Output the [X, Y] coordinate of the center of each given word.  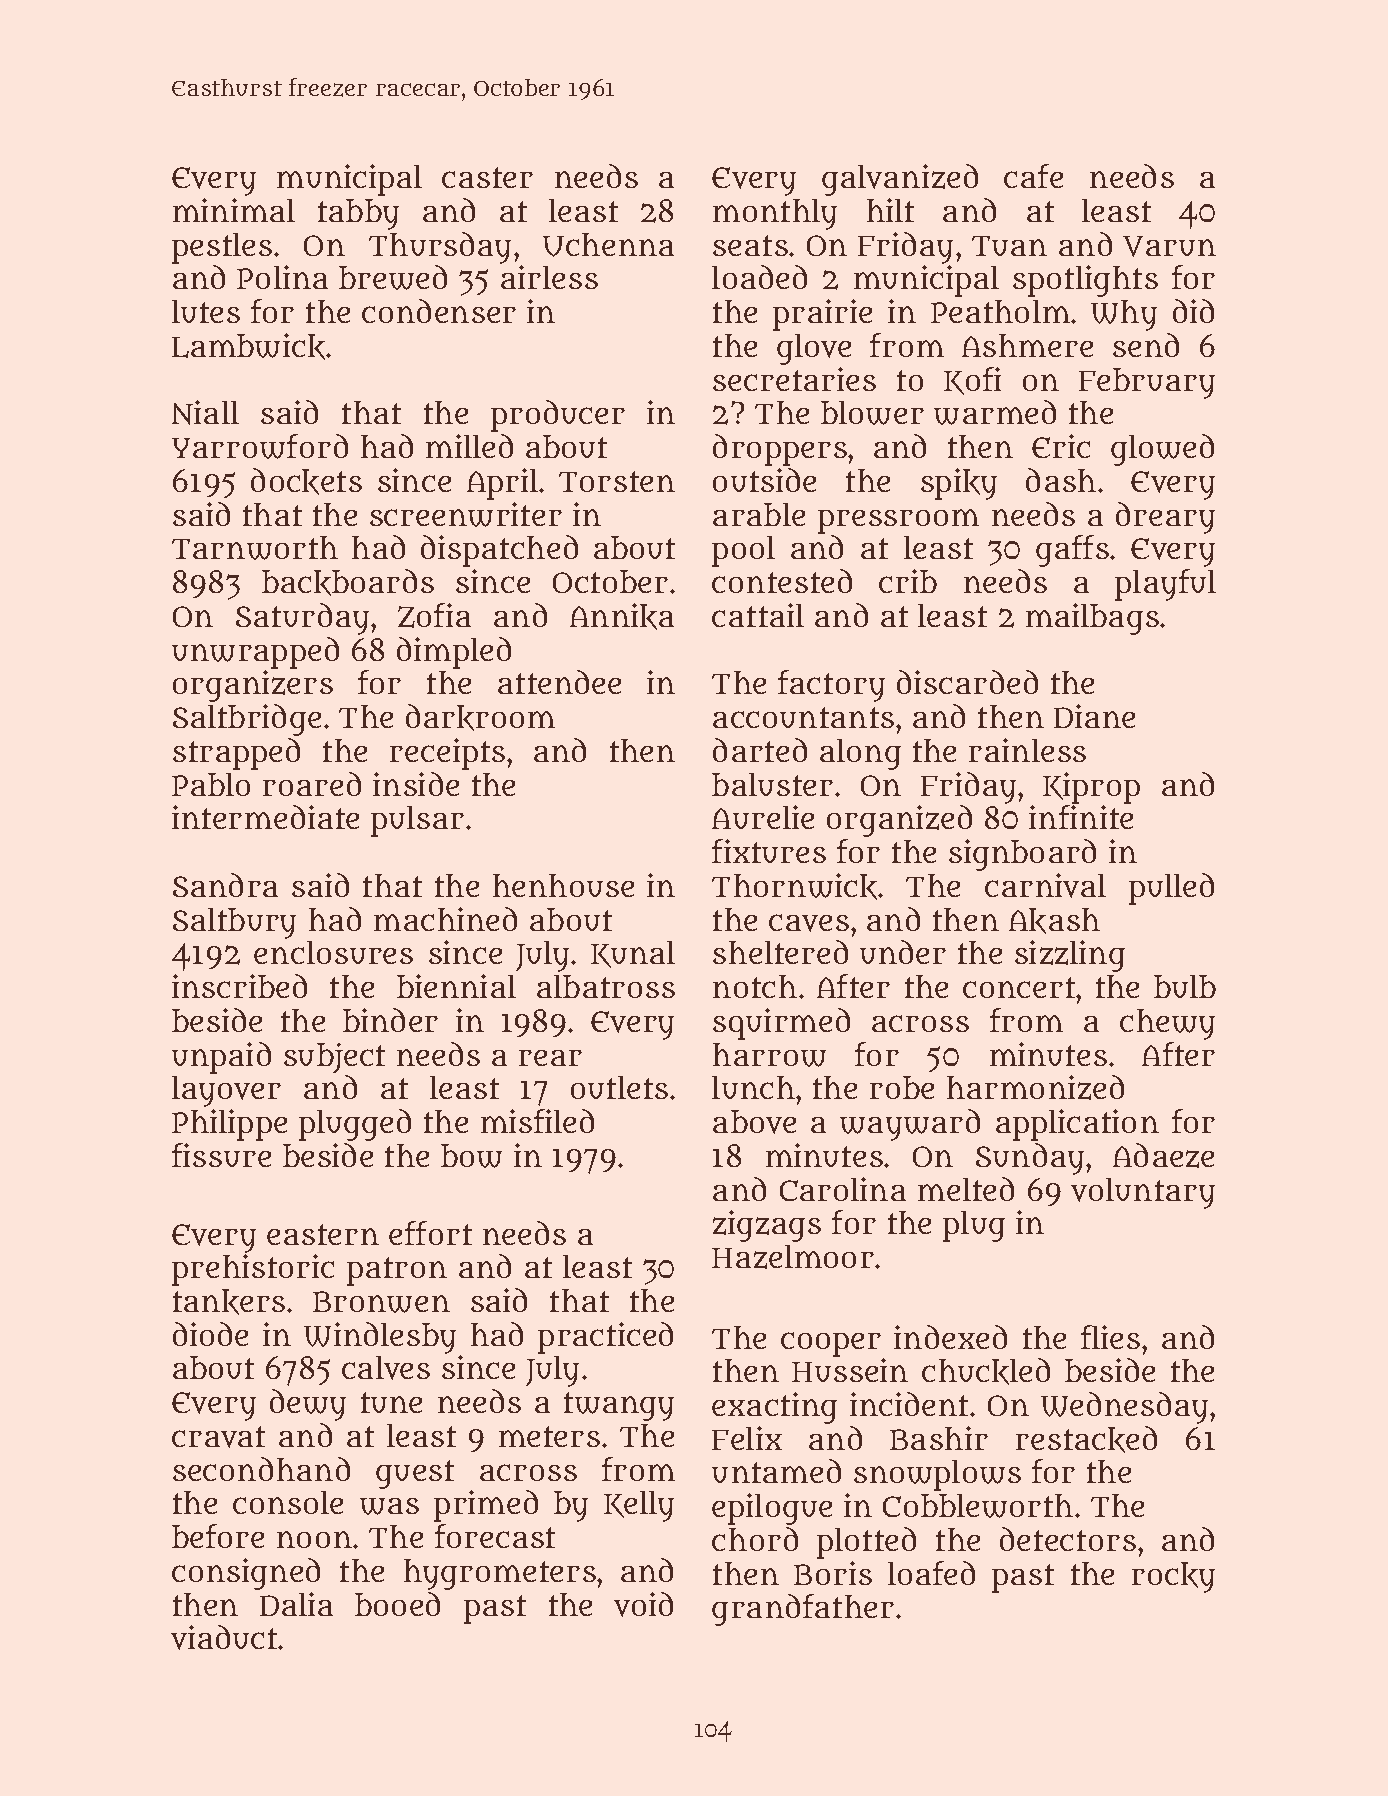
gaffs [1072, 551]
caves [809, 923]
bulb [1185, 986]
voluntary [1143, 1193]
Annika [622, 616]
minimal [234, 210]
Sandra [225, 885]
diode [210, 1334]
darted [760, 750]
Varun [1169, 246]
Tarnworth [255, 548]
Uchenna [608, 245]
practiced [605, 1338]
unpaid [221, 1058]
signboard [1022, 855]
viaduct [224, 1637]
